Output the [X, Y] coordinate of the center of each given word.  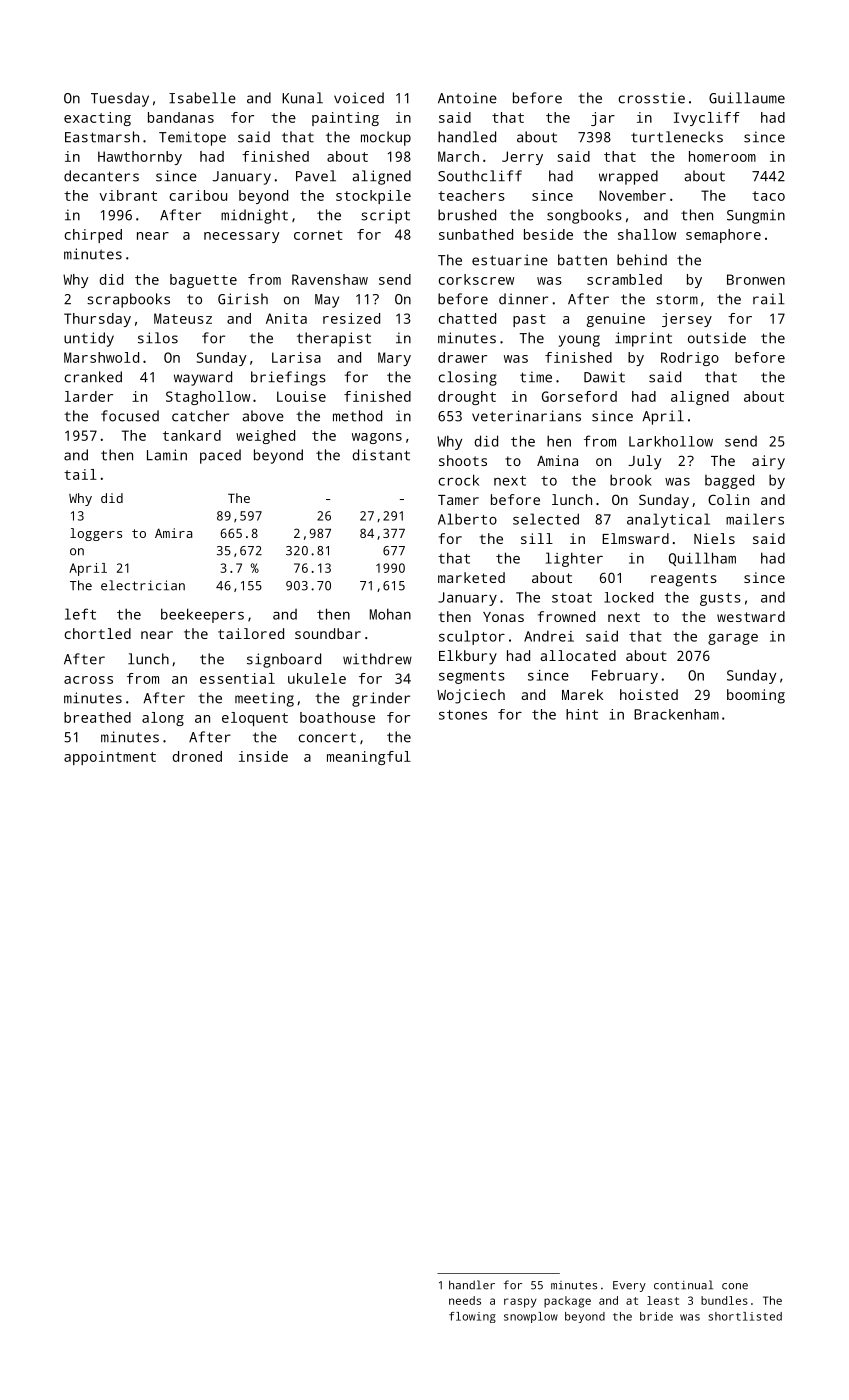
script [385, 216]
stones [463, 715]
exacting [97, 119]
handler [472, 1285]
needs [465, 1300]
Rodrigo [690, 359]
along [163, 719]
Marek [582, 694]
